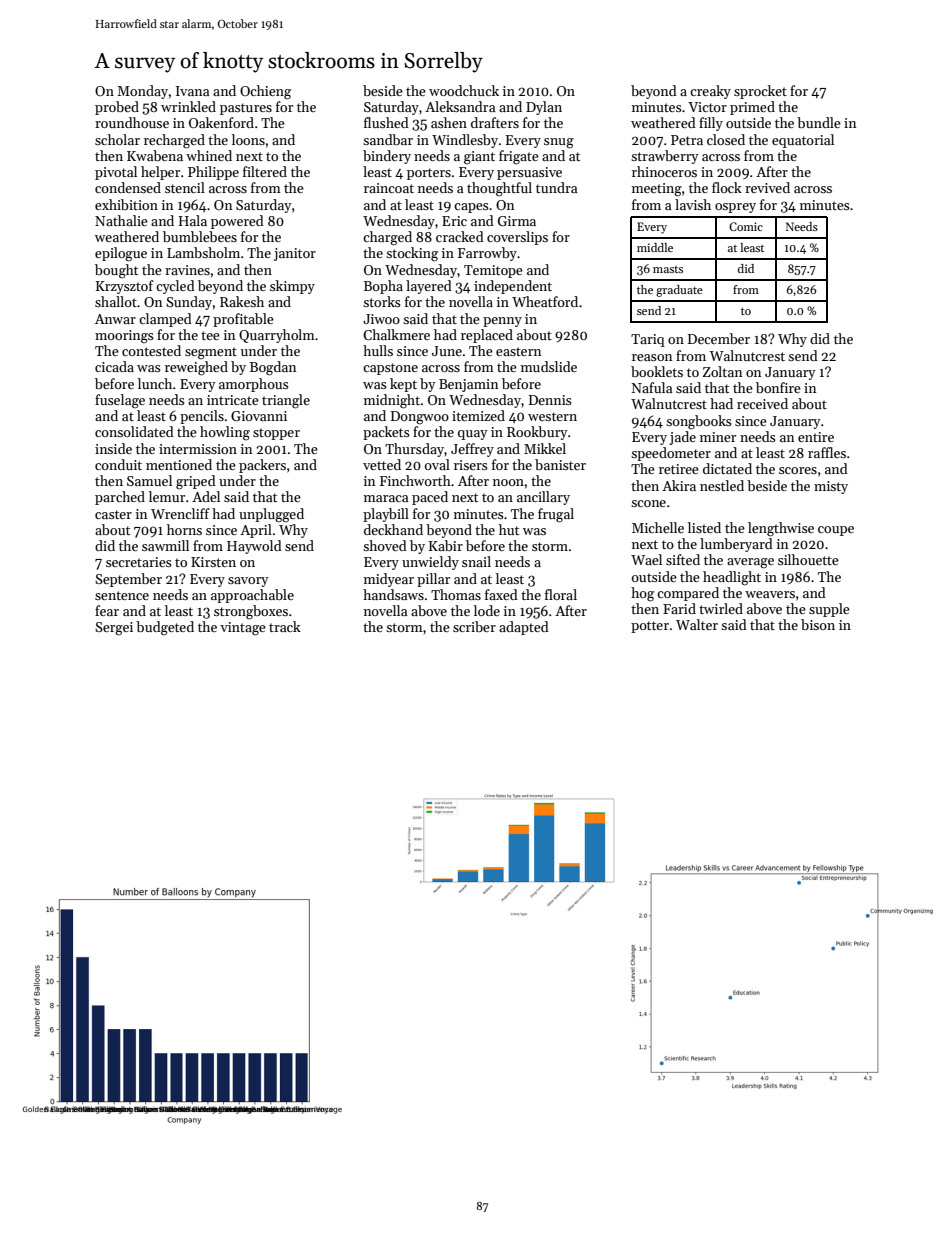 The image size is (952, 1233). I want to click on western, so click(552, 416).
